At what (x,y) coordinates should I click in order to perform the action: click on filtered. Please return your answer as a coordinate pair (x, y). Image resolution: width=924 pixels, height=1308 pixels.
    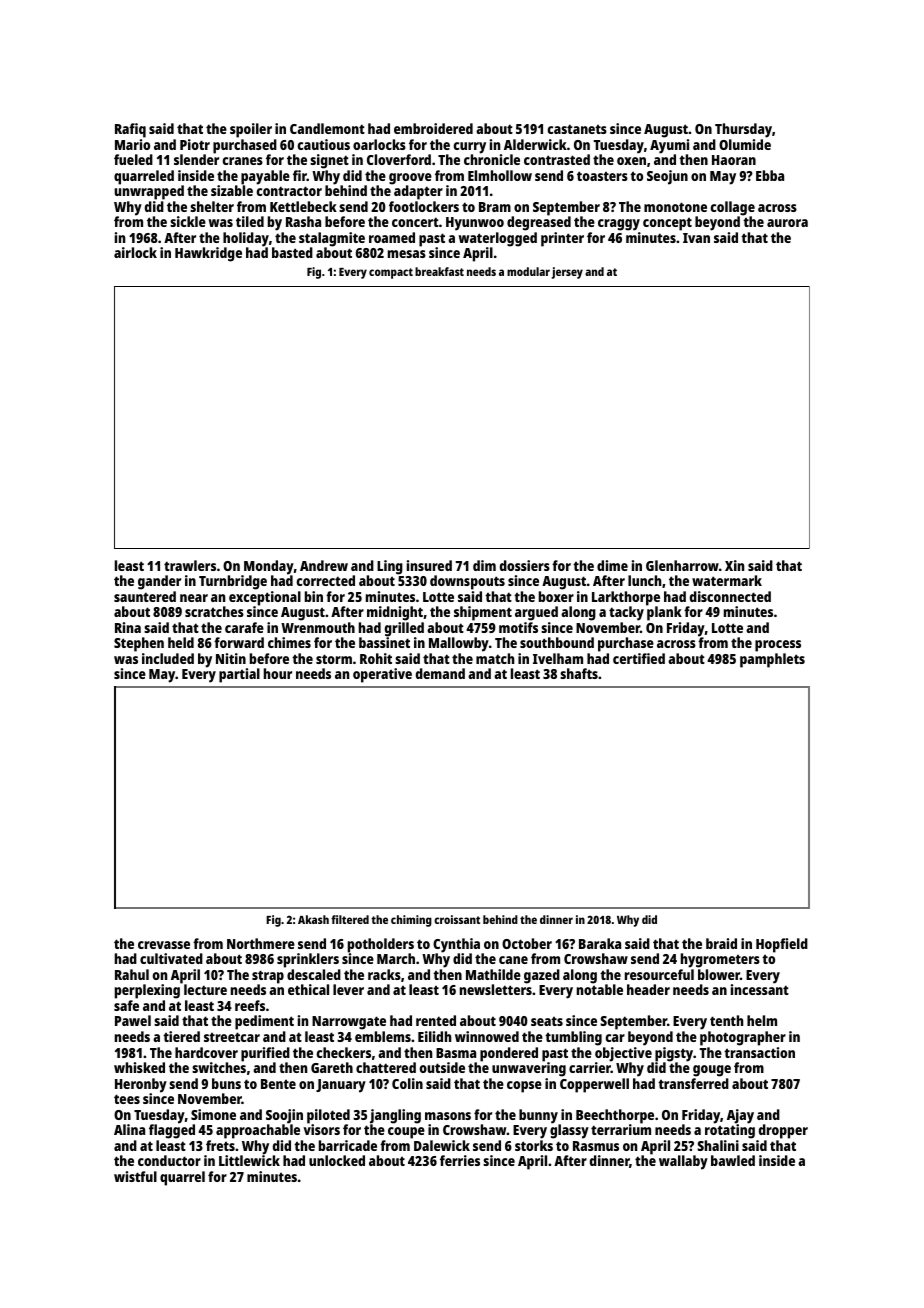
    Looking at the image, I should click on (350, 919).
